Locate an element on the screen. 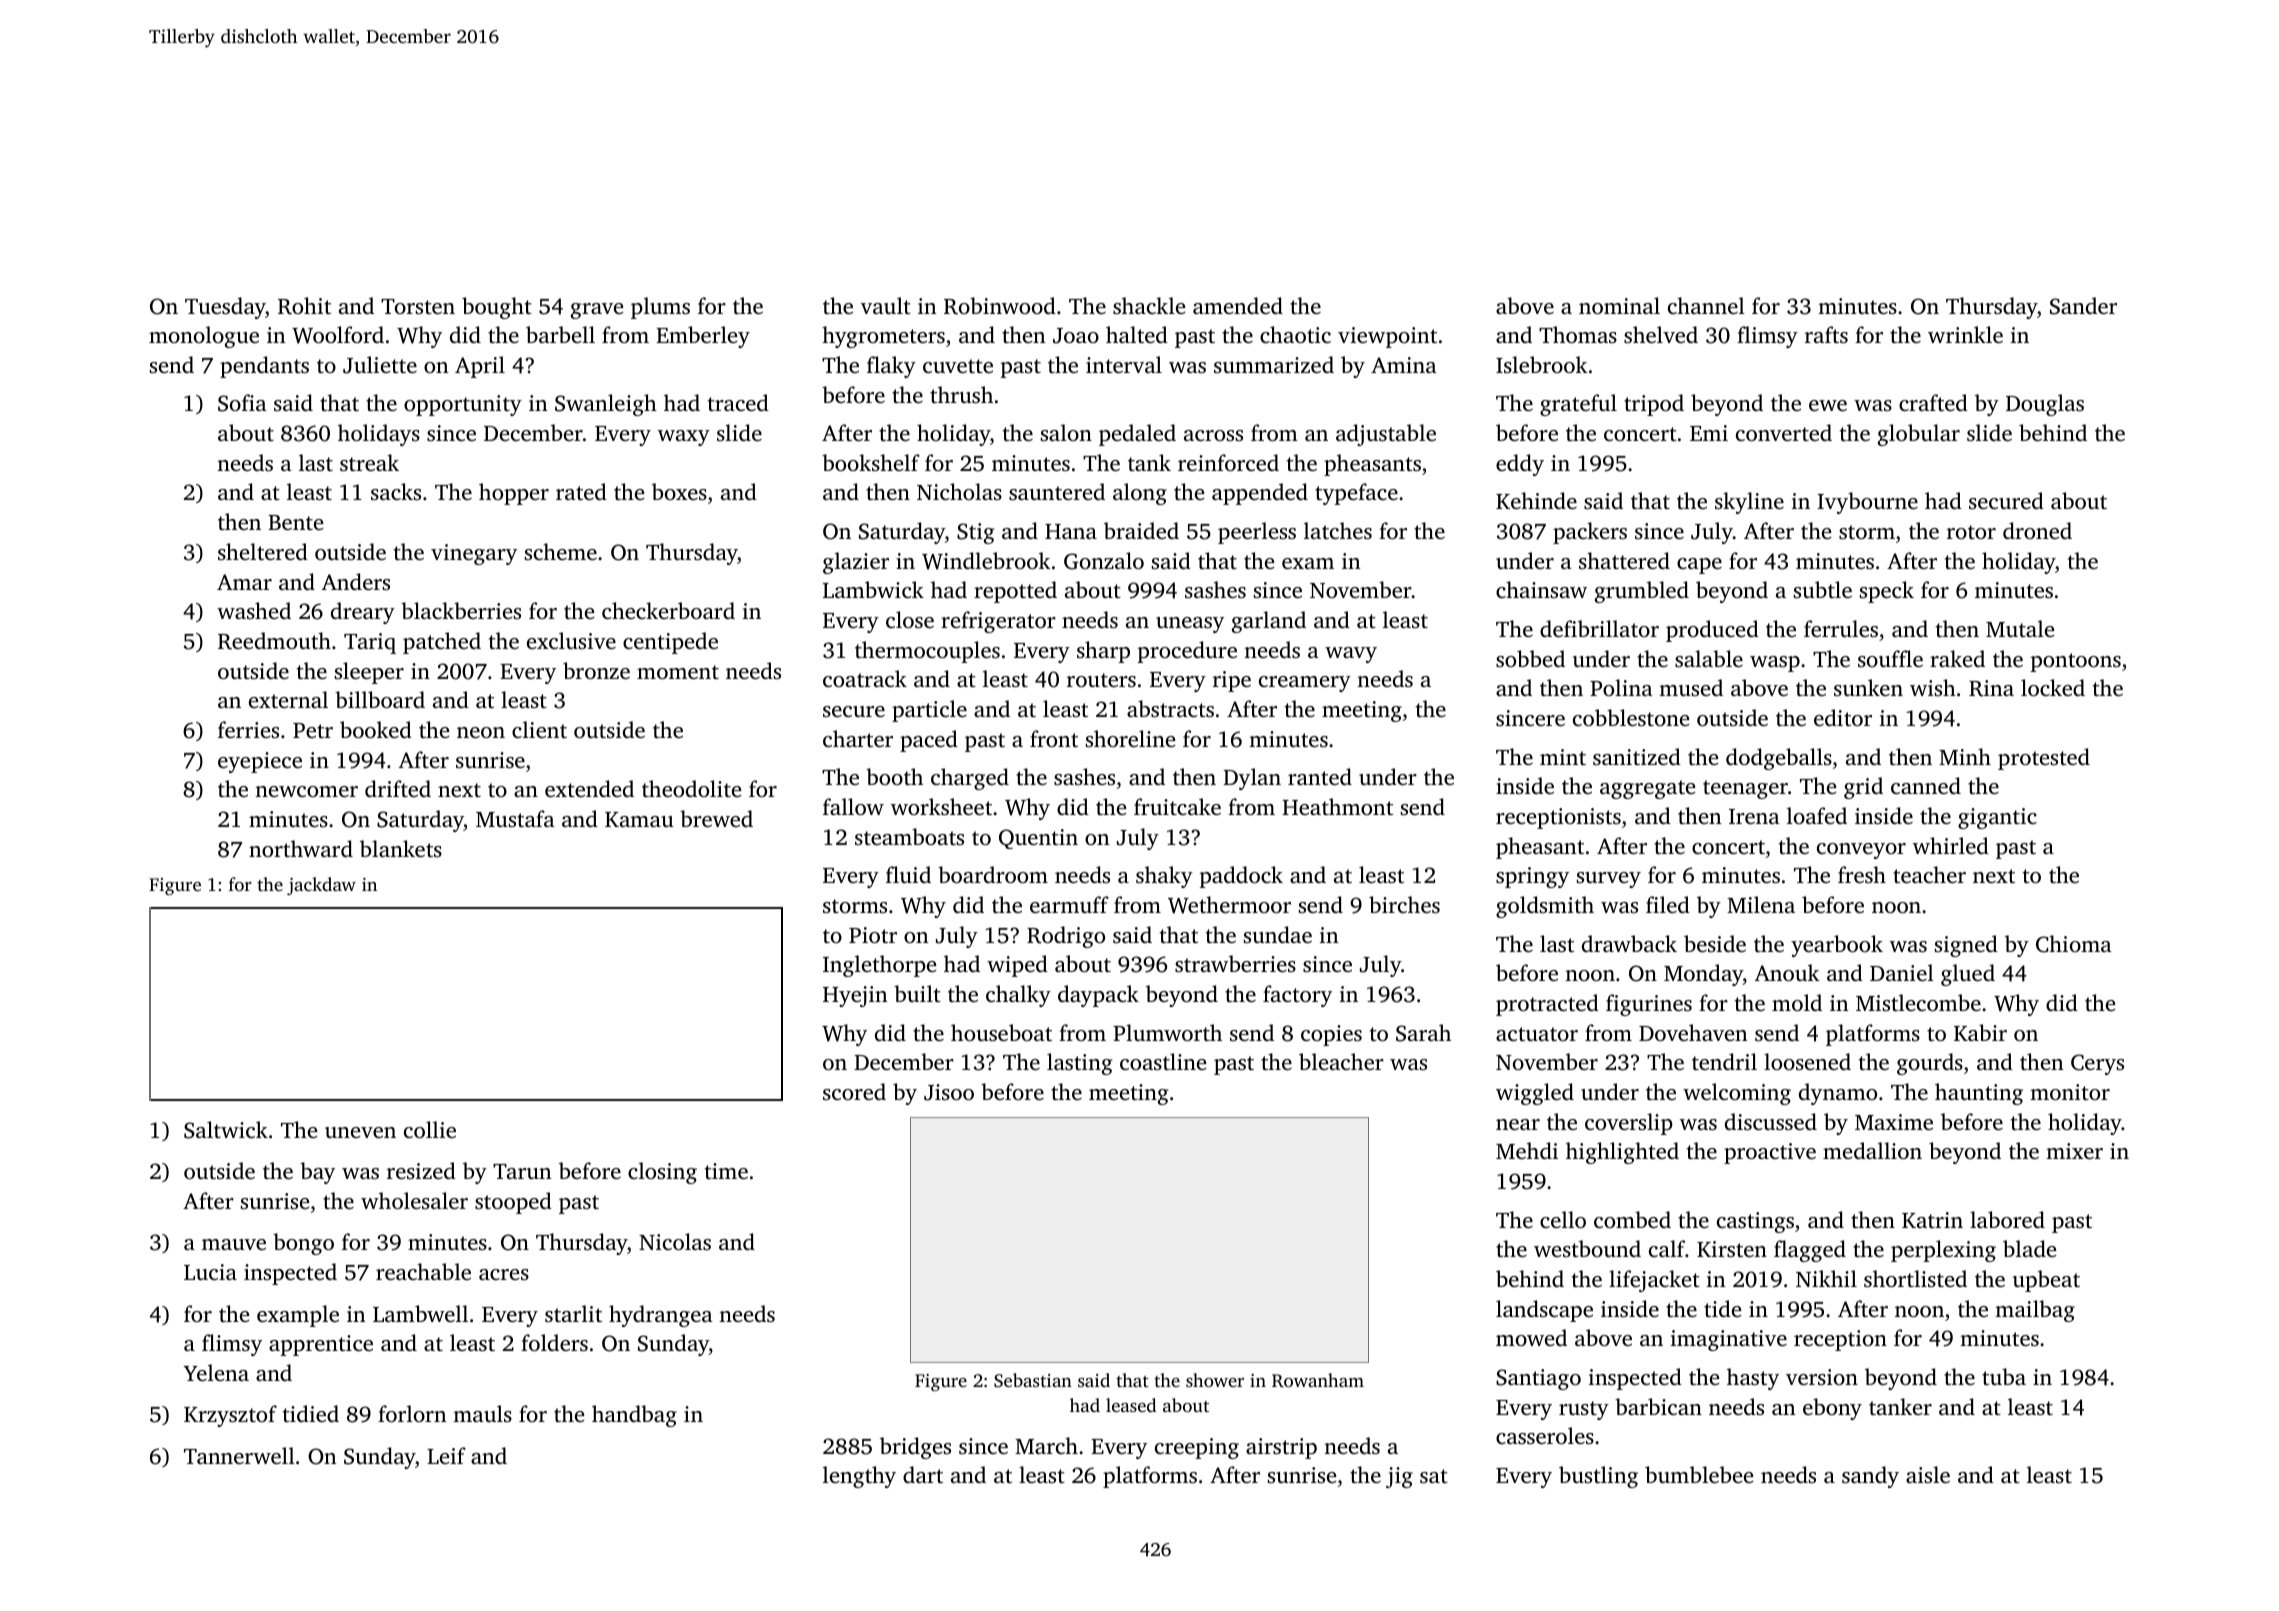 Image resolution: width=2279 pixels, height=1611 pixels. client is located at coordinates (539, 729).
